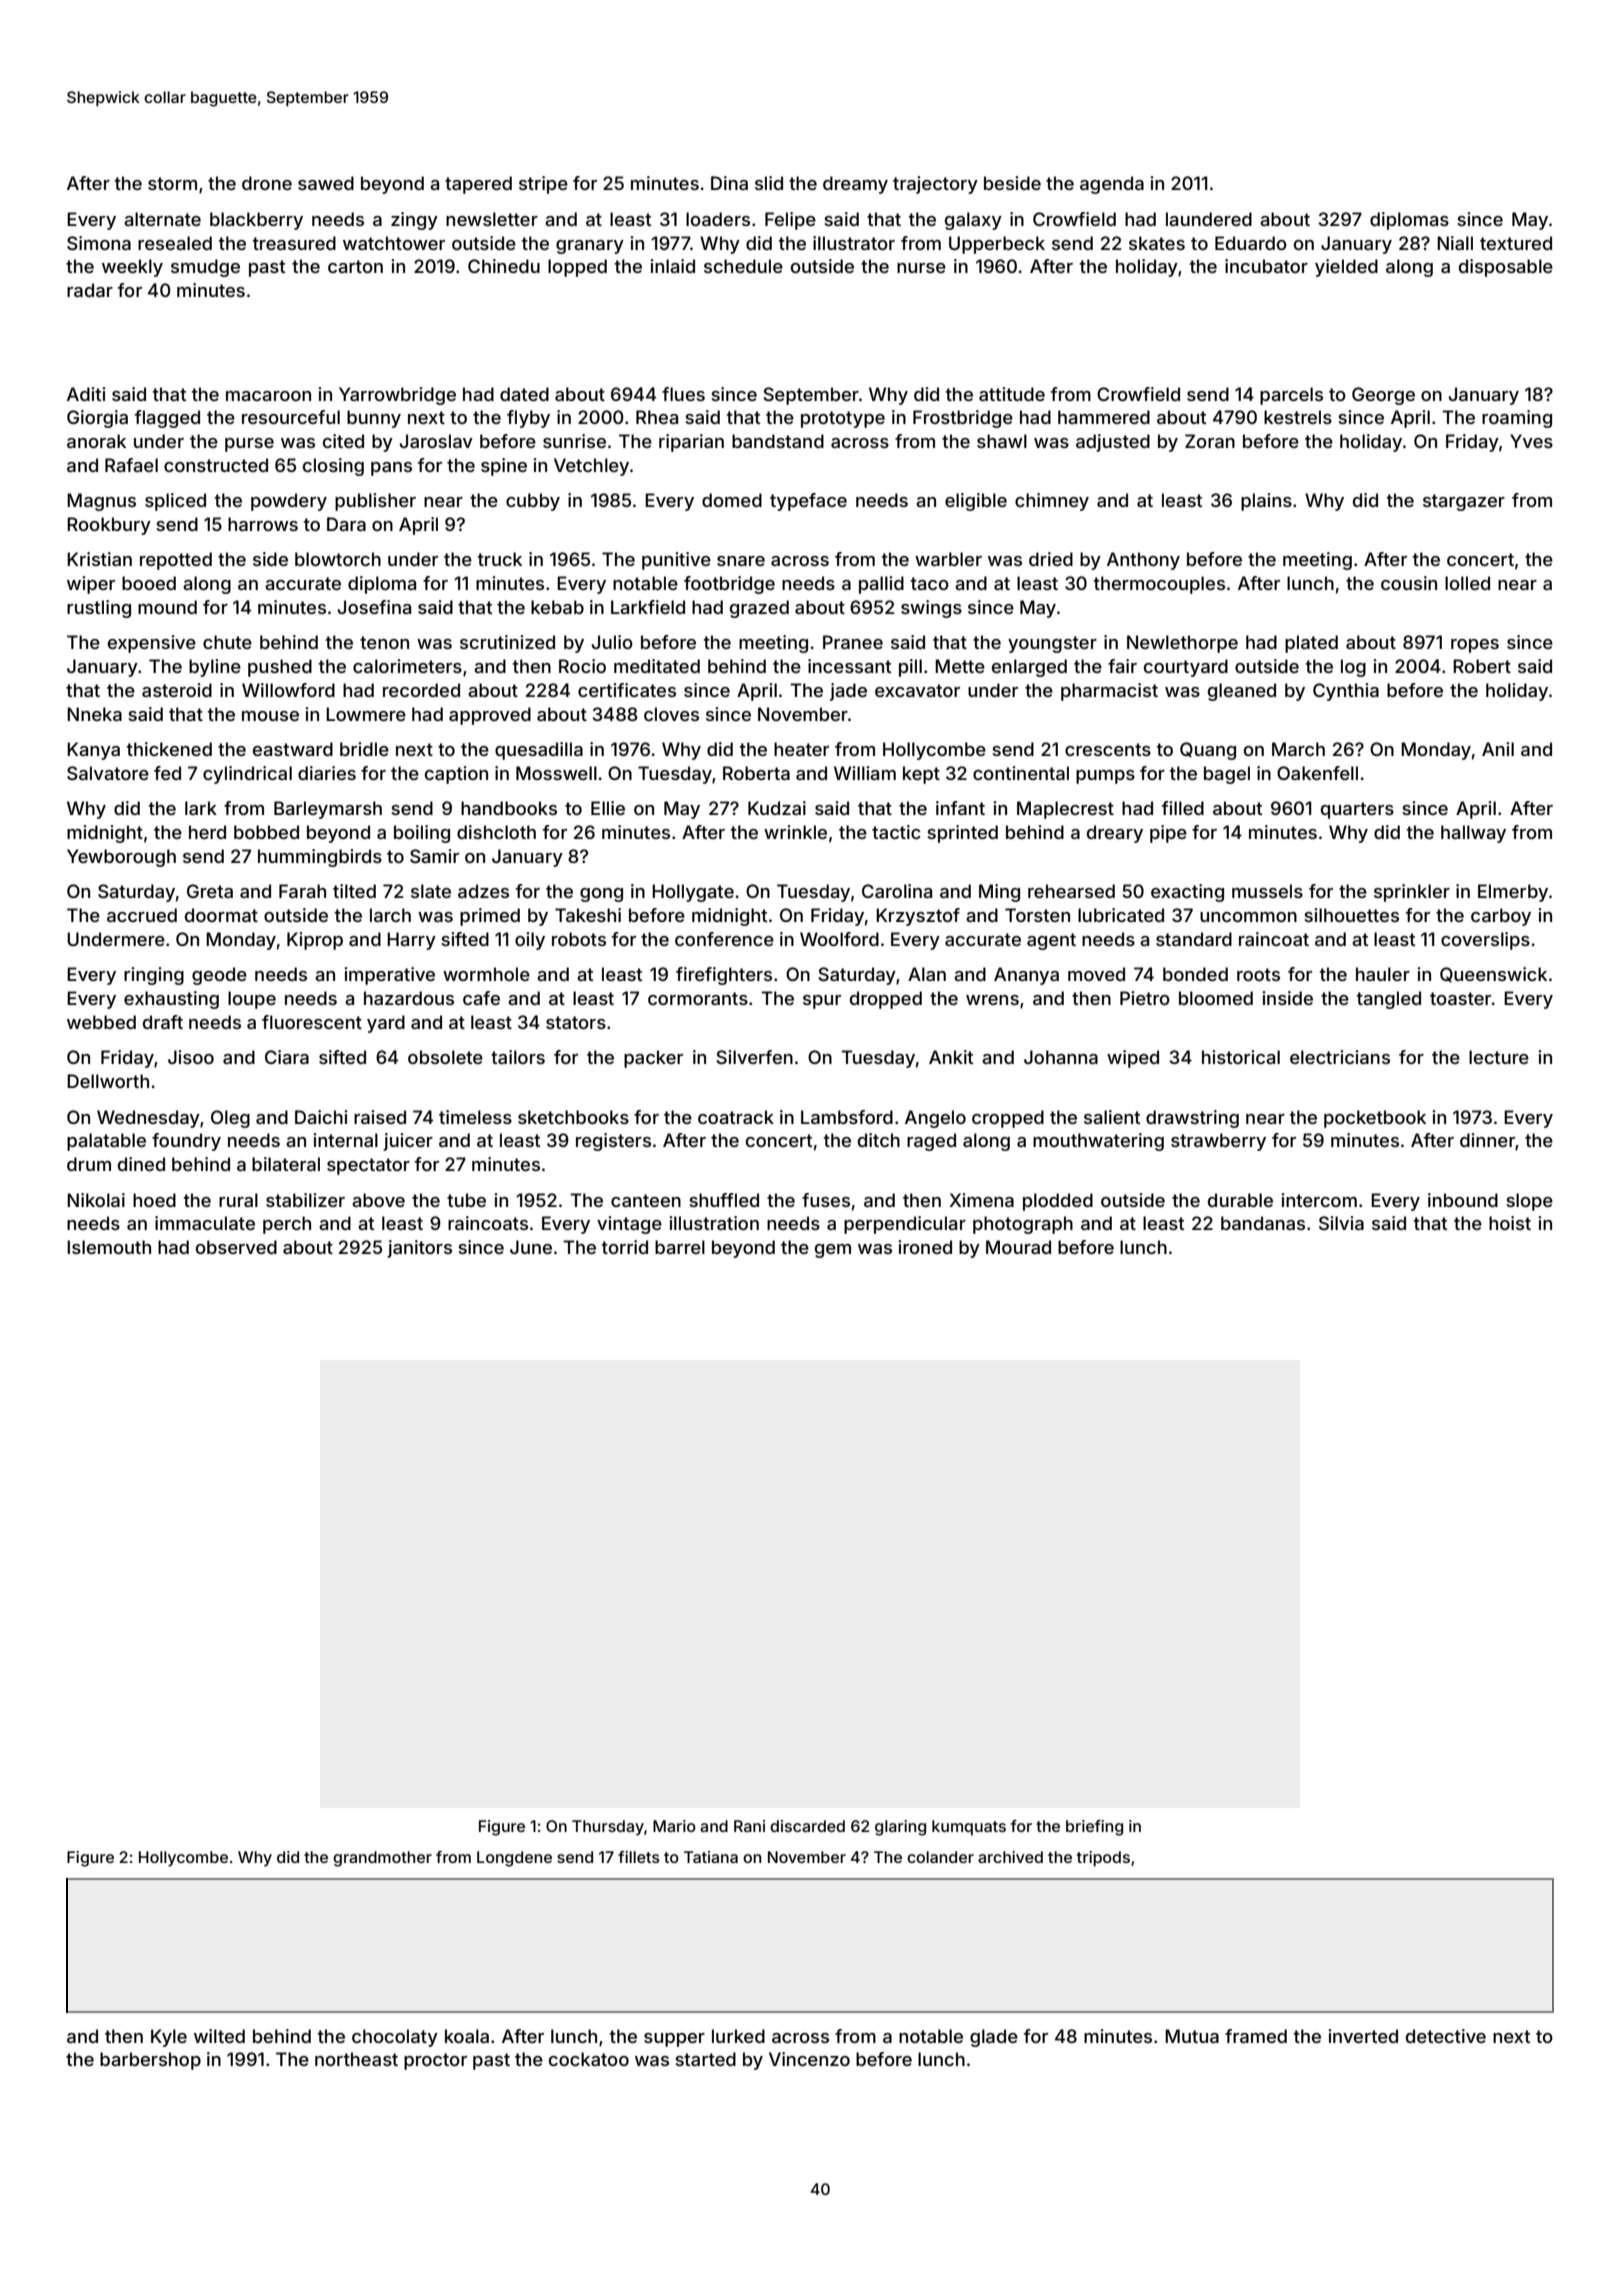  Describe the element at coordinates (109, 1247) in the image. I see `Islemouth` at that location.
